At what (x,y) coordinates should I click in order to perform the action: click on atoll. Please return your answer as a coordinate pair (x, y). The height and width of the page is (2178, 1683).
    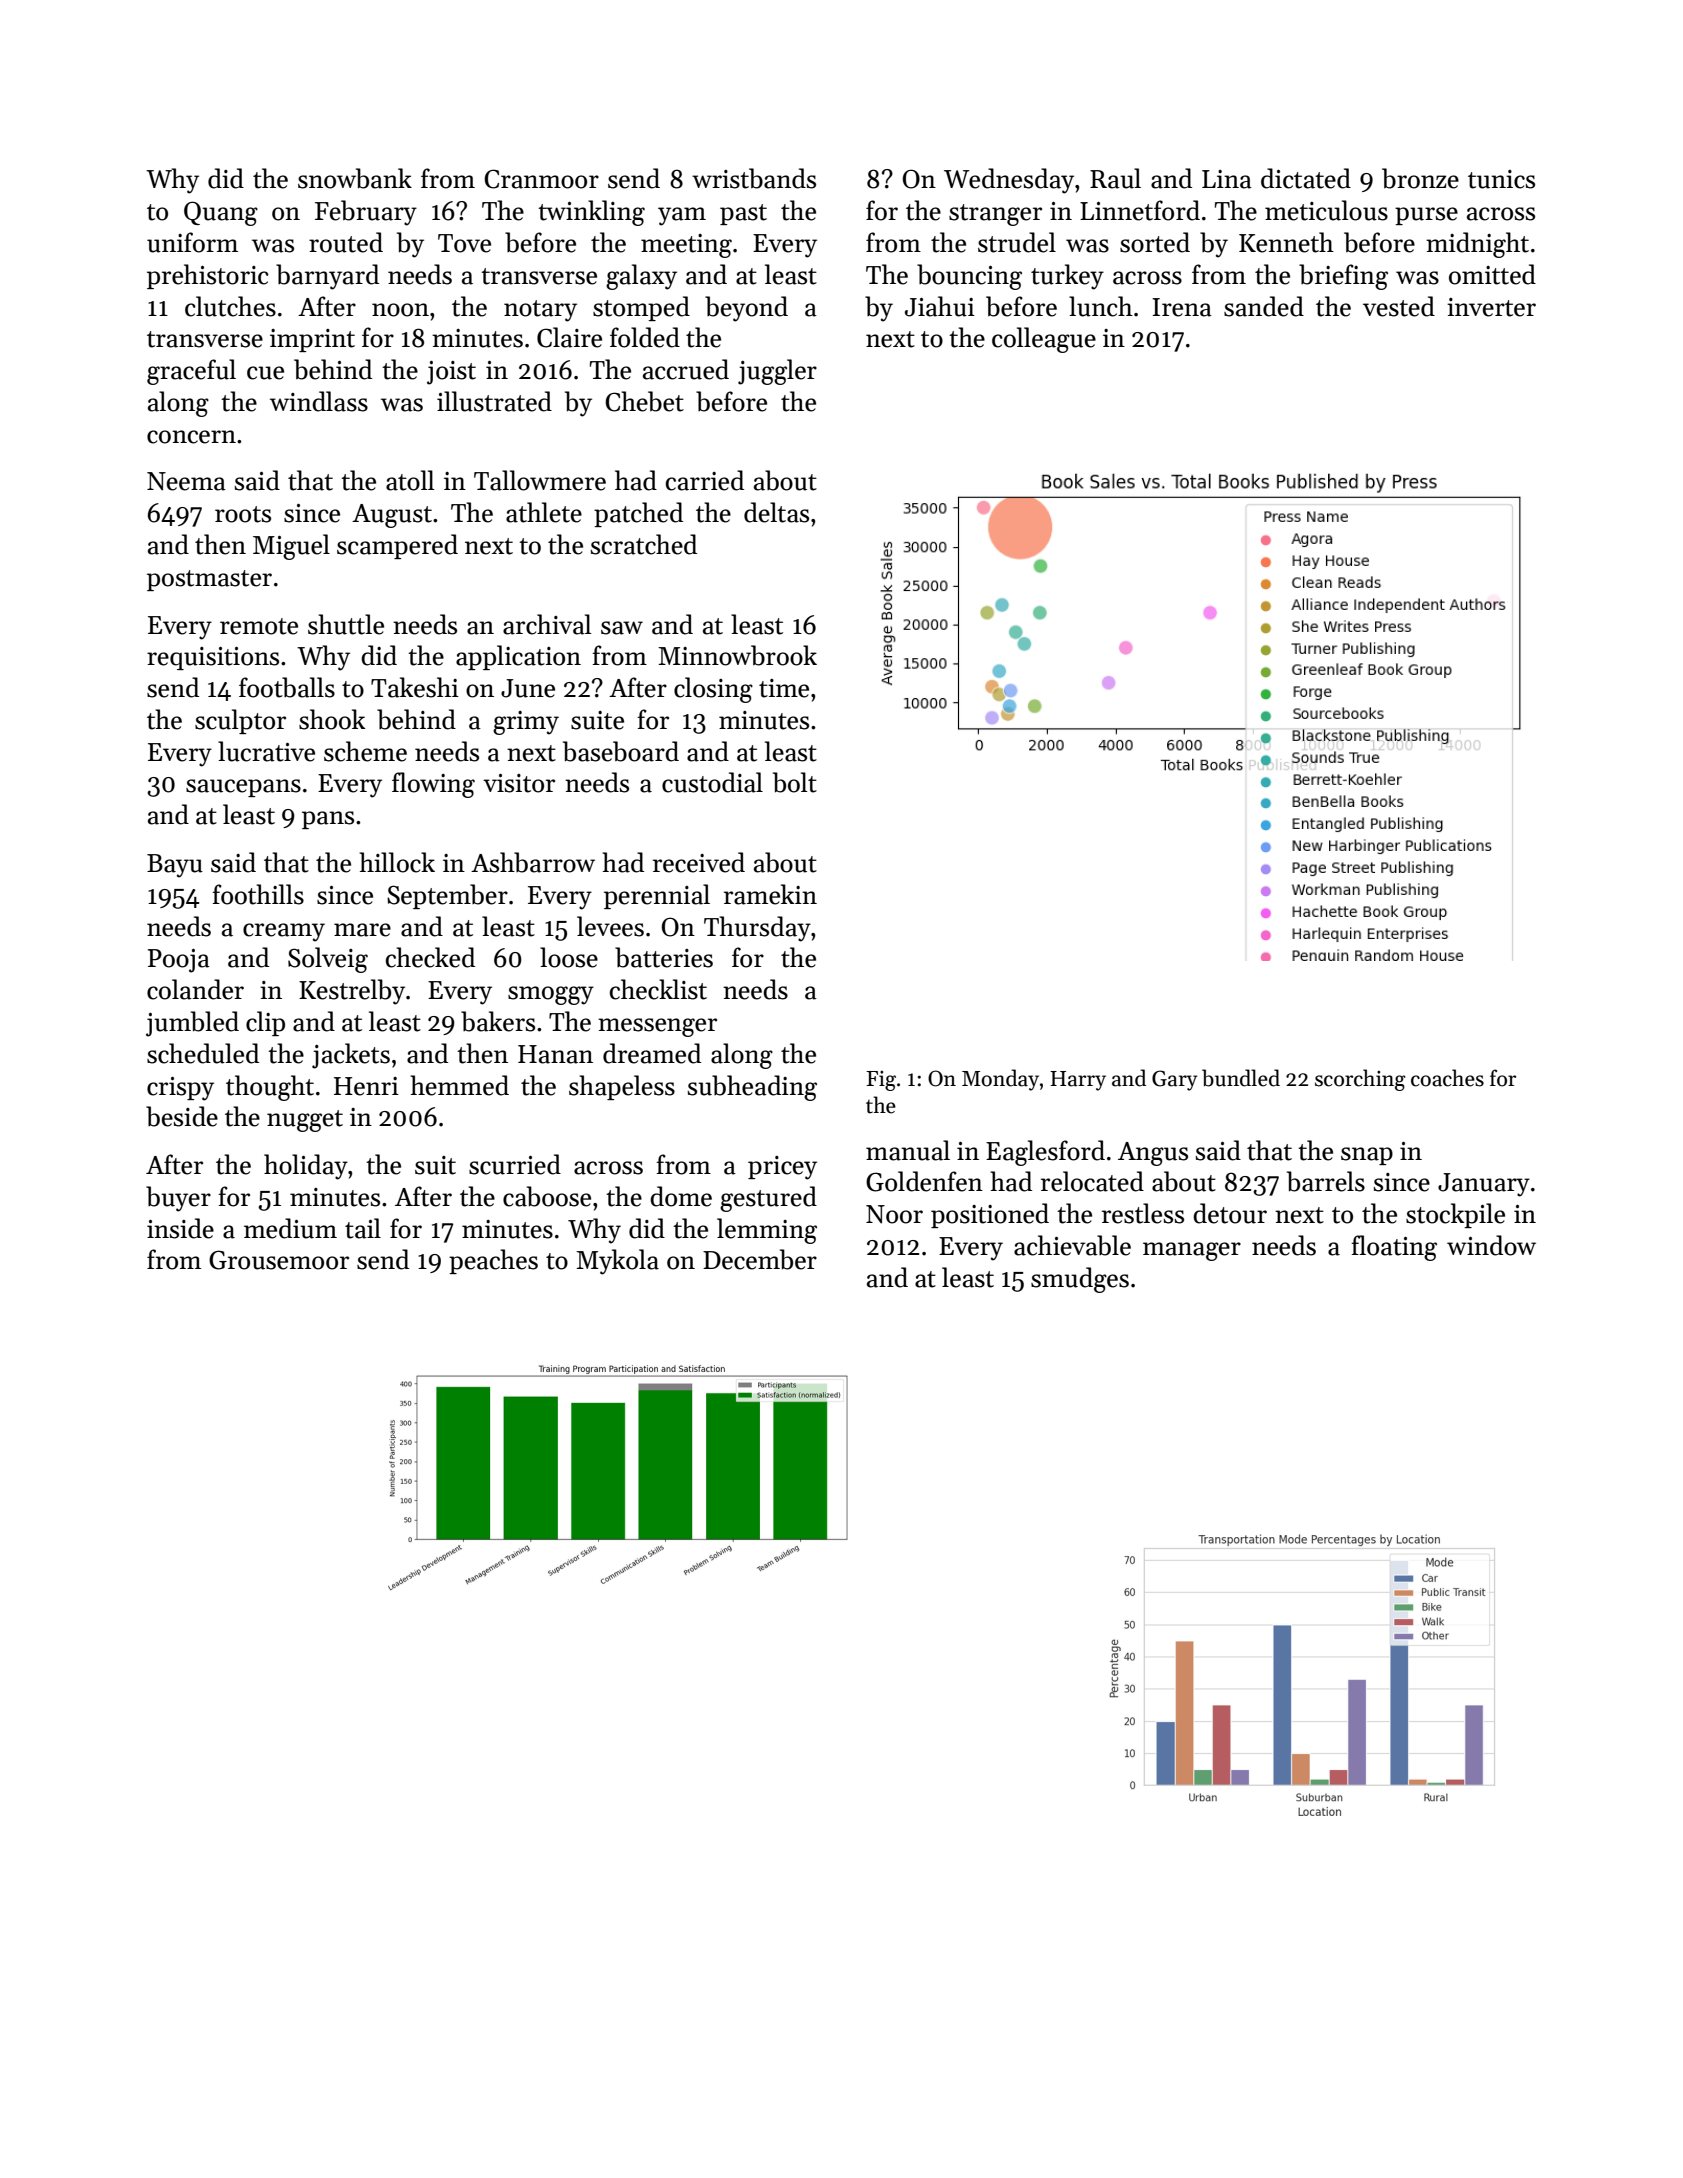
    Looking at the image, I should click on (410, 480).
